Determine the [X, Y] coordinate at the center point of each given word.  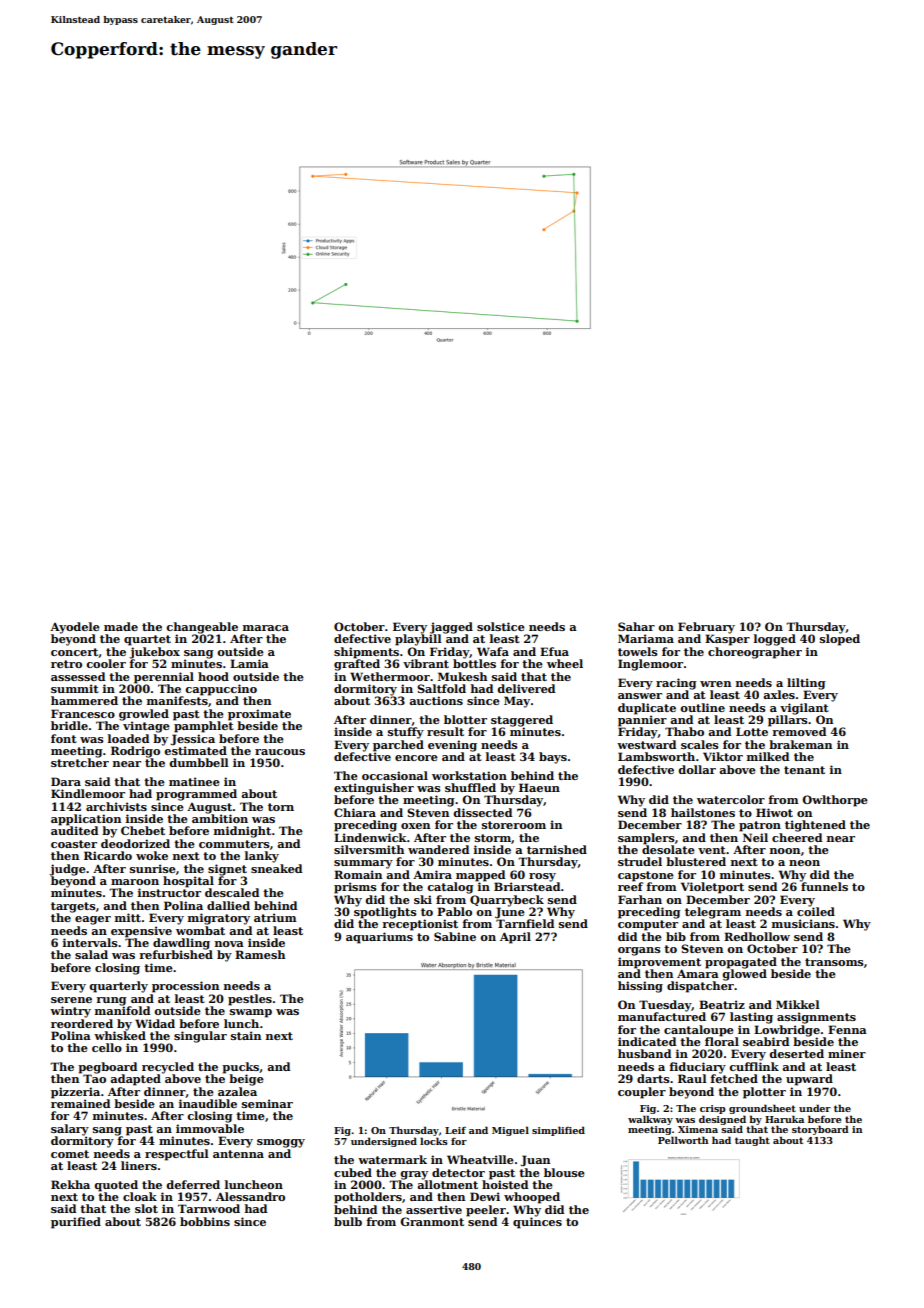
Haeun [539, 787]
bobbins [205, 1221]
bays [553, 758]
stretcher [80, 762]
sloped [840, 640]
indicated [647, 1041]
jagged [451, 628]
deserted [796, 1053]
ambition [220, 818]
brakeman [800, 744]
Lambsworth [656, 756]
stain [246, 1035]
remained [80, 1103]
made [121, 626]
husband [644, 1053]
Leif [455, 1130]
